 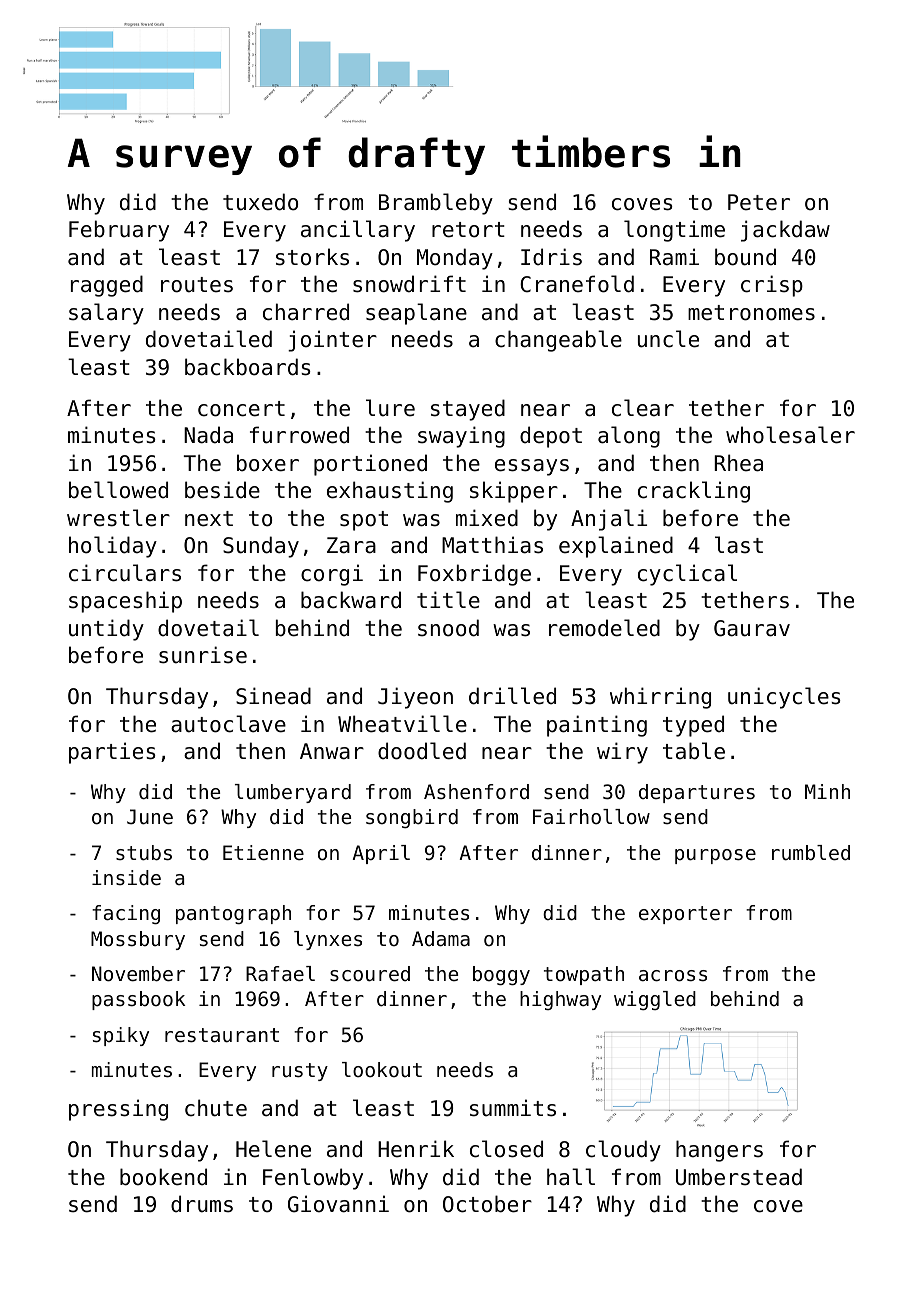 I want to click on chute, so click(x=216, y=1108).
